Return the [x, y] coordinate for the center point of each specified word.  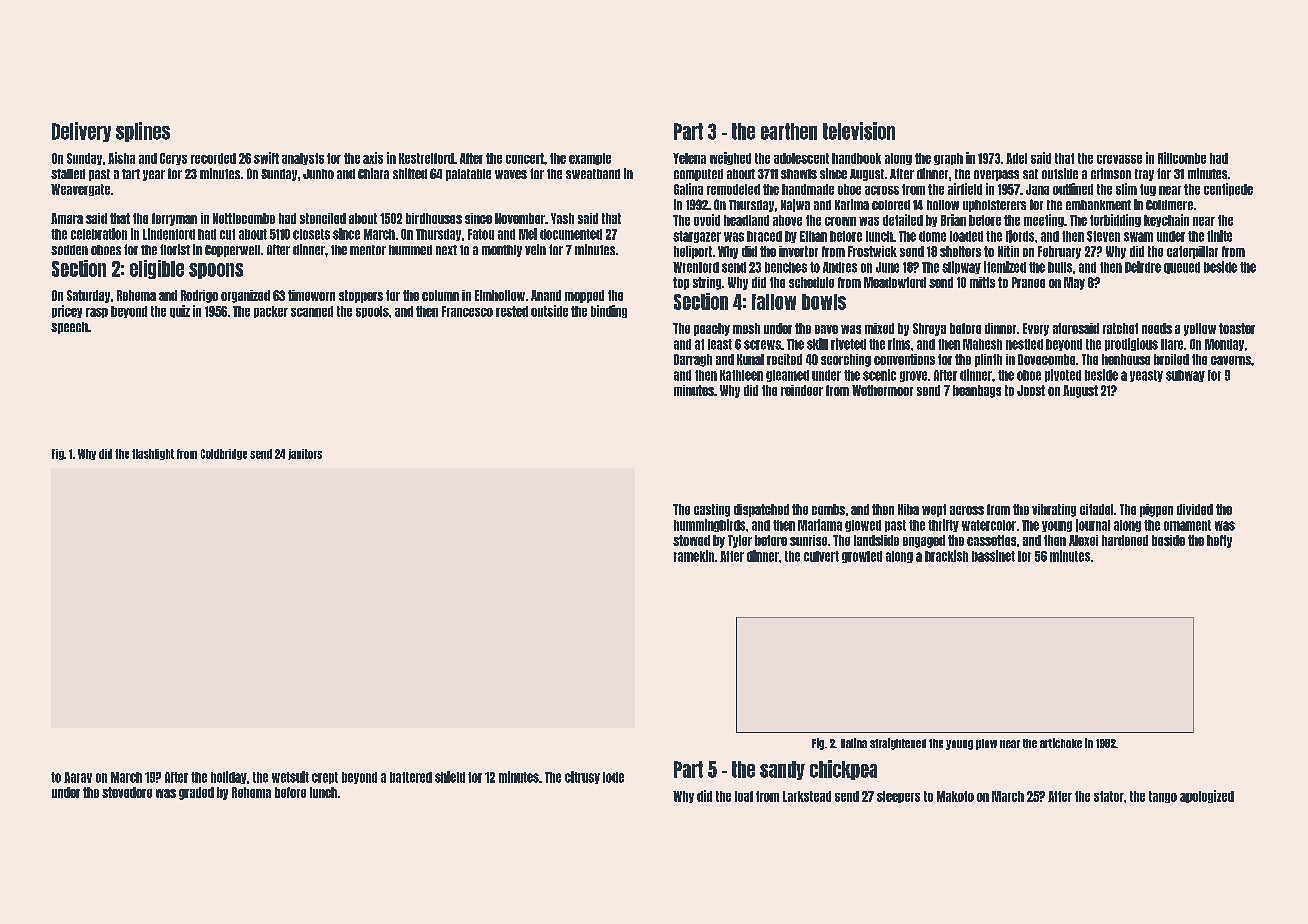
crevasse [1119, 159]
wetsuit [290, 777]
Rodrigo [199, 296]
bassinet [993, 556]
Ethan [813, 236]
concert [525, 158]
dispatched [761, 510]
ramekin [694, 556]
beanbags [977, 391]
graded [196, 793]
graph [948, 159]
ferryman [174, 219]
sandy [782, 770]
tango [1163, 797]
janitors [305, 454]
